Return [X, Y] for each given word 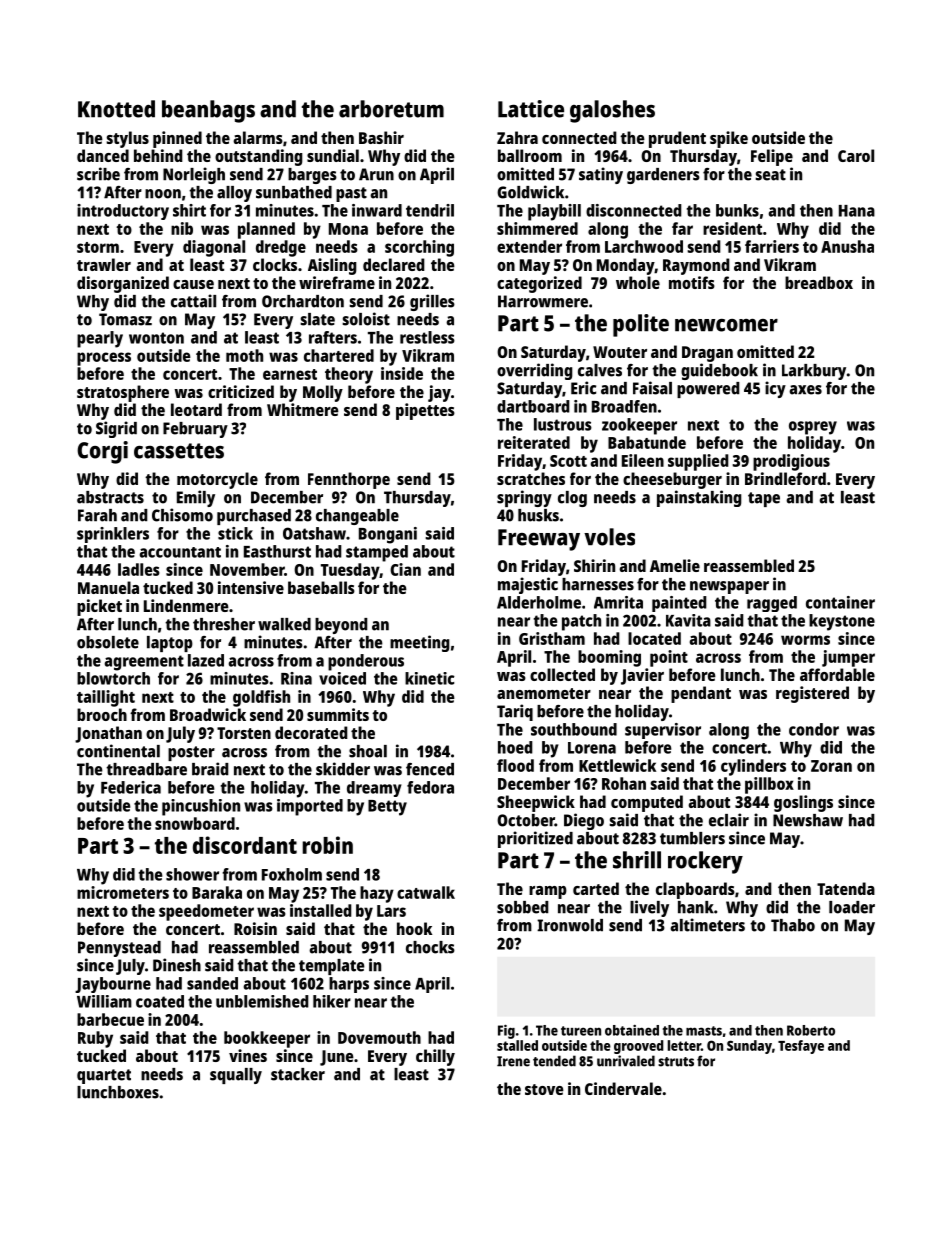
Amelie [675, 565]
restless [427, 337]
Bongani [388, 535]
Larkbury [814, 372]
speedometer [206, 912]
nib [182, 228]
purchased [254, 517]
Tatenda [846, 888]
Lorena [592, 748]
